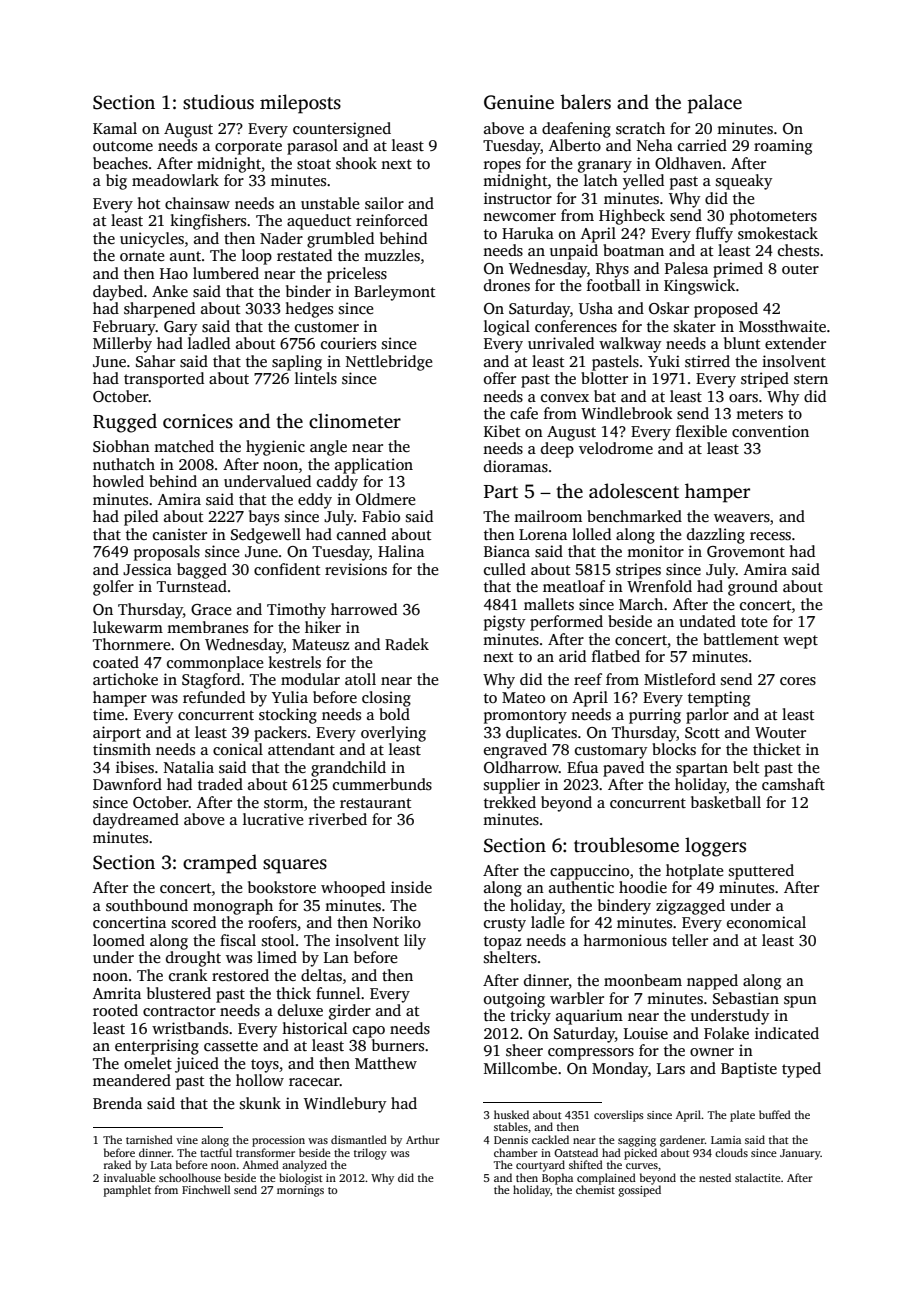 The image size is (924, 1308). What do you see at coordinates (330, 203) in the document?
I see `unstable` at bounding box center [330, 203].
